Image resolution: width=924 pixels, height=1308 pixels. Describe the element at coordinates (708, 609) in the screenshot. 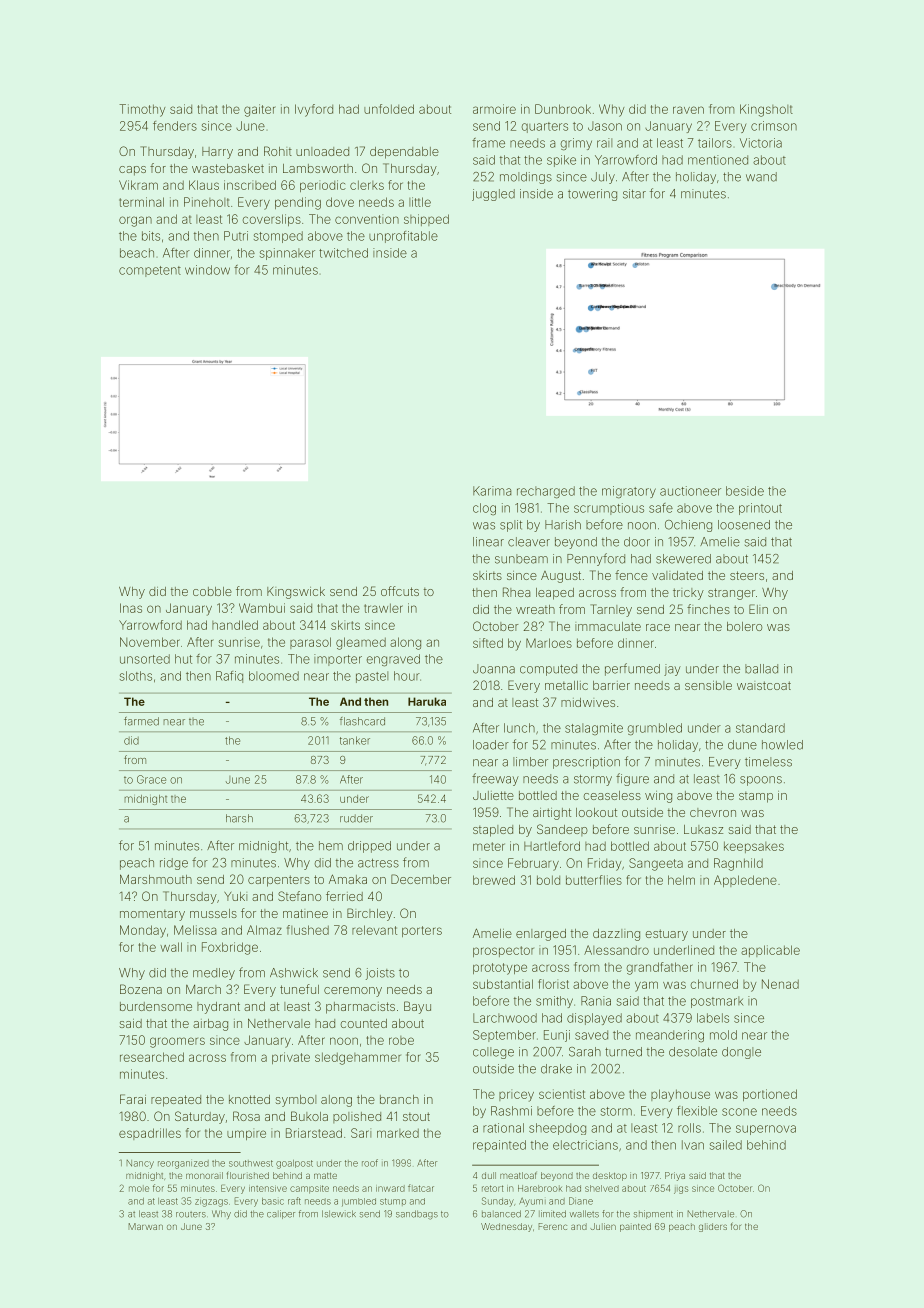

I see `finches` at that location.
